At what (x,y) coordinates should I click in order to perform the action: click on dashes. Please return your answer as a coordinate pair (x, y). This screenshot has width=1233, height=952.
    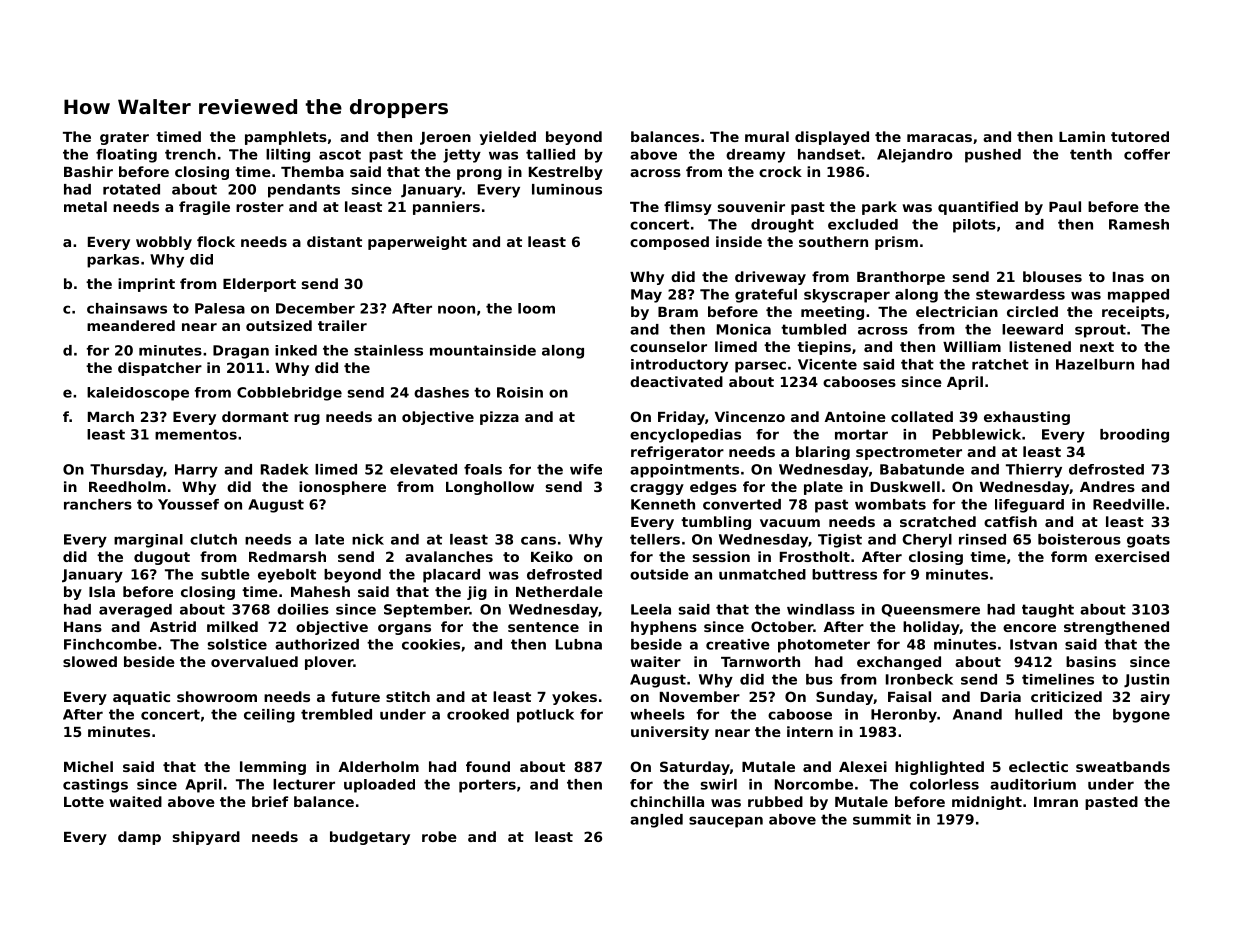
    Looking at the image, I should click on (441, 392).
